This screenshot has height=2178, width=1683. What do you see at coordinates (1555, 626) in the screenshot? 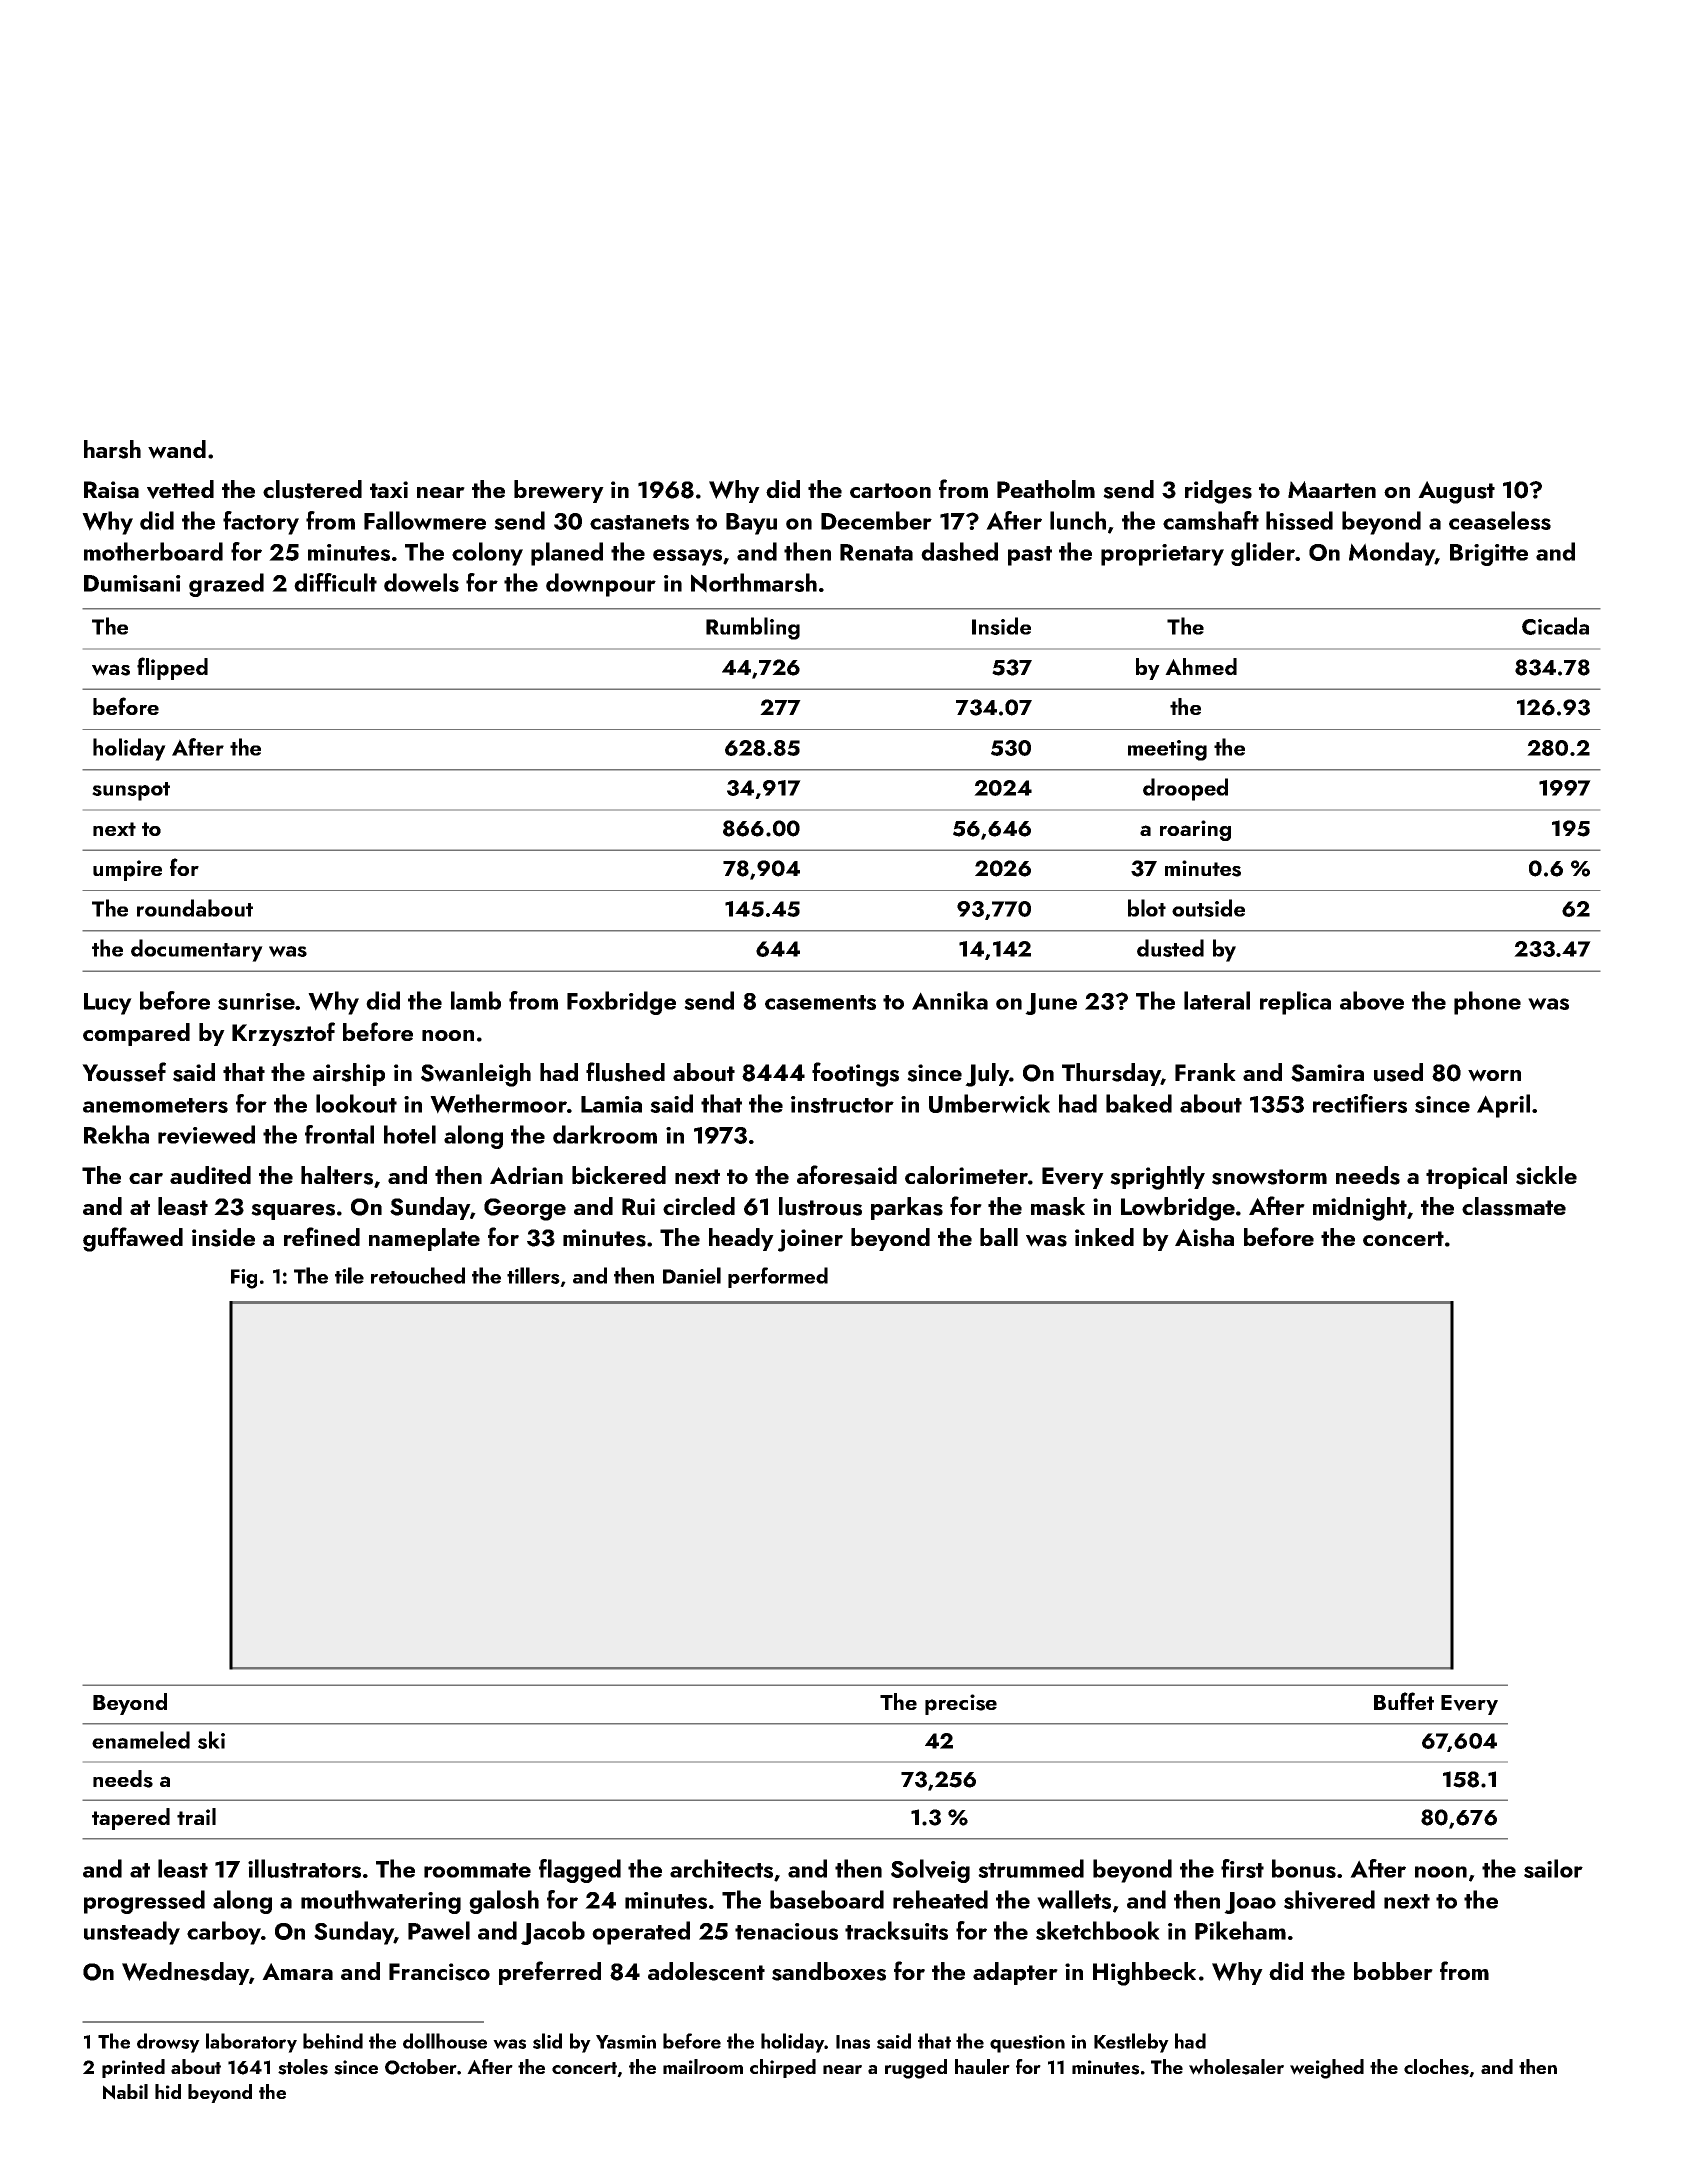
I see `Cicada` at bounding box center [1555, 626].
